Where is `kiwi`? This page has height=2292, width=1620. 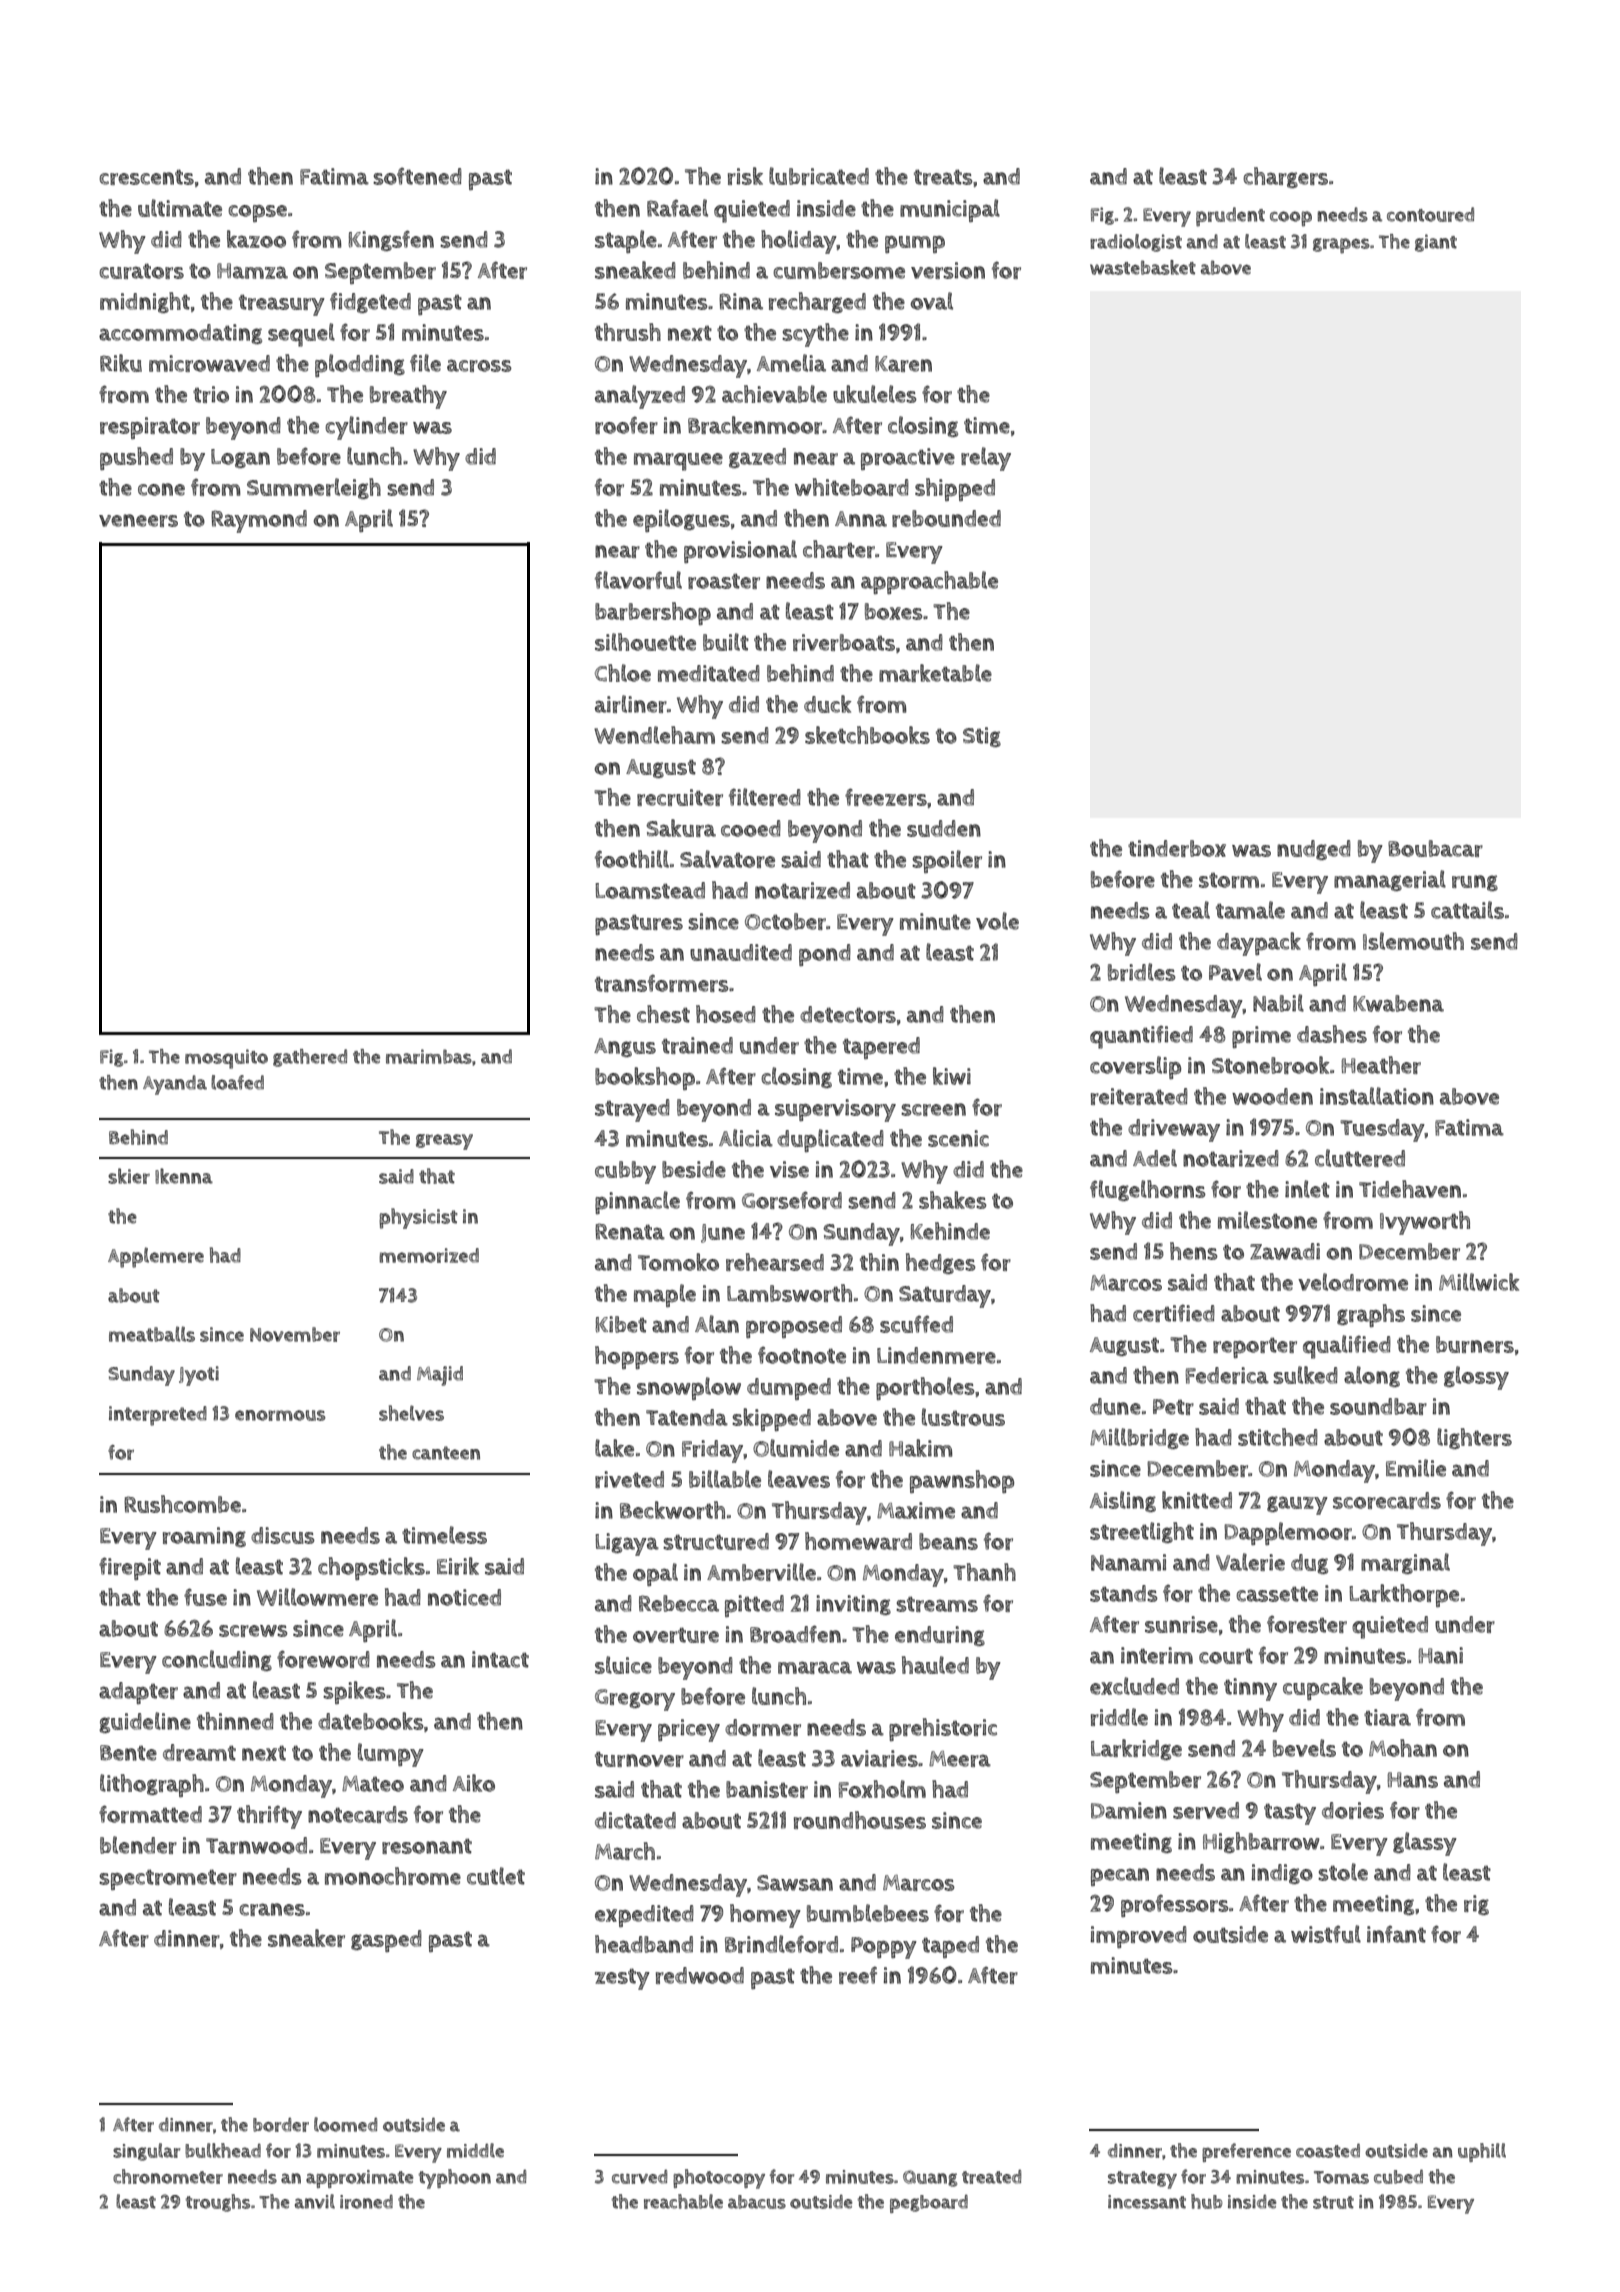 kiwi is located at coordinates (952, 1076).
